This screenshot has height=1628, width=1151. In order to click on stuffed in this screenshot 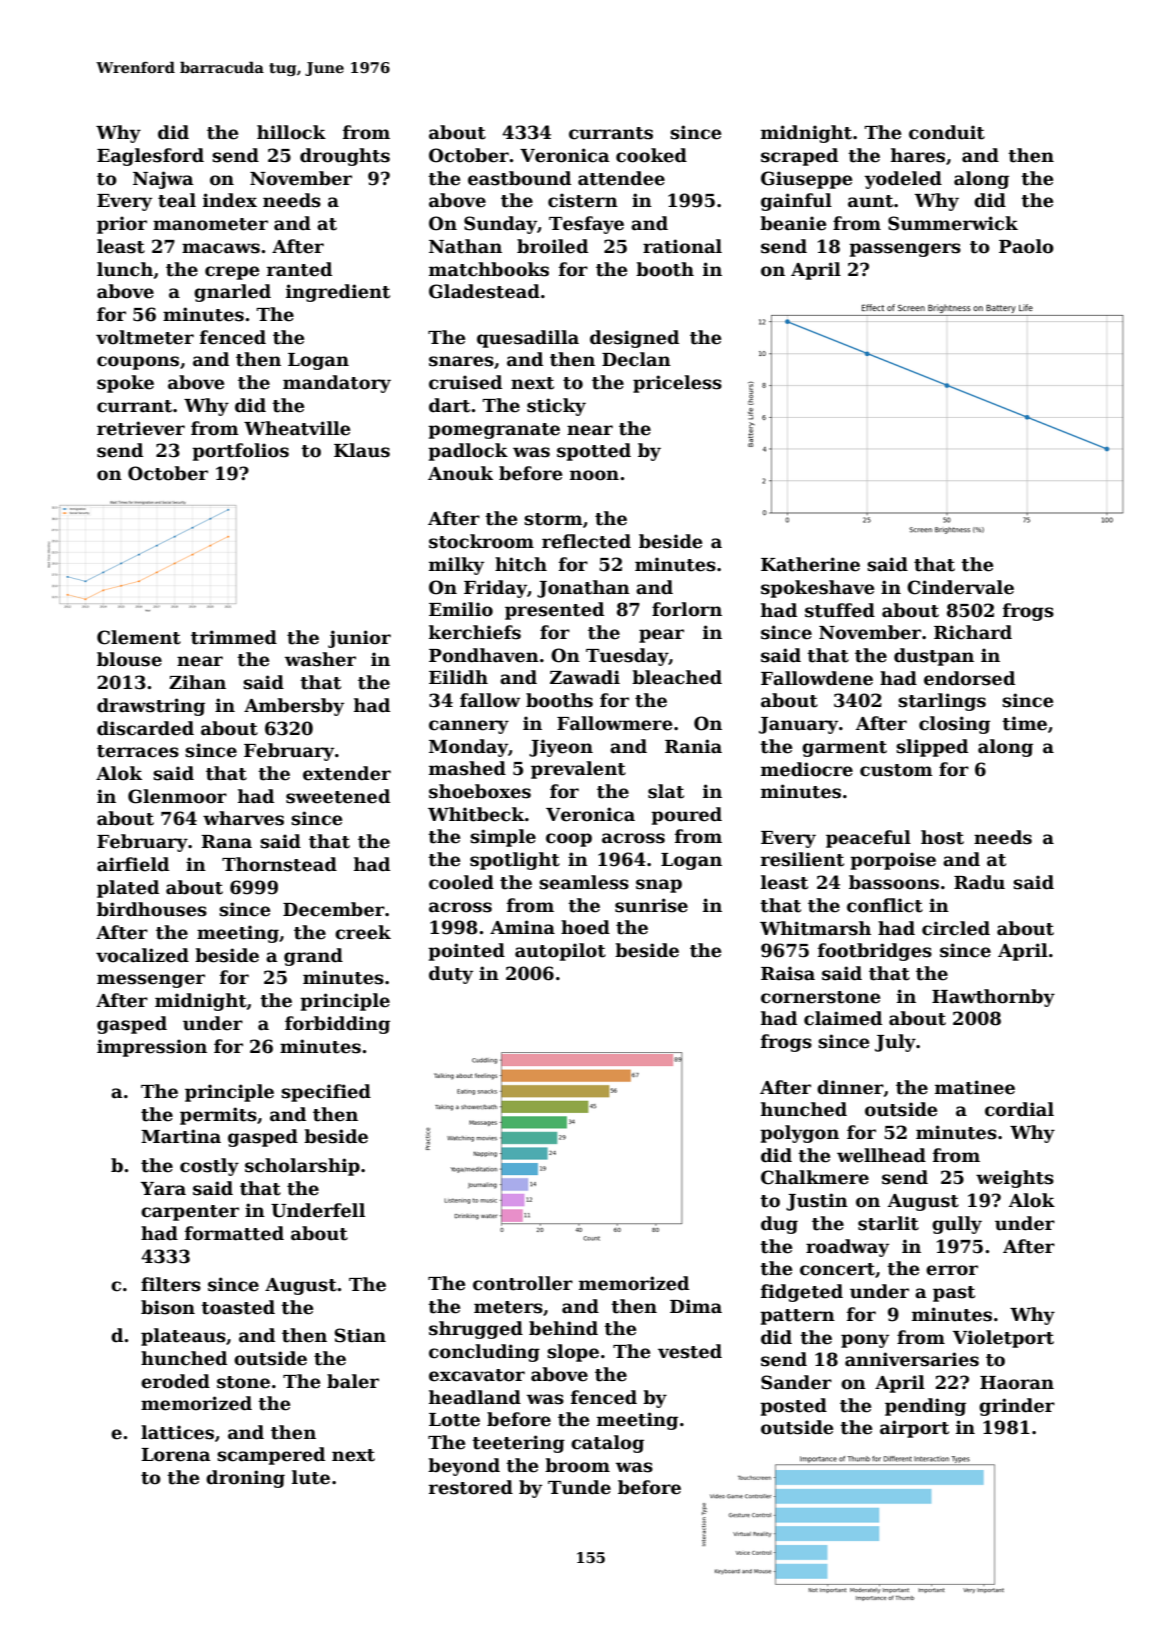, I will do `click(840, 610)`.
